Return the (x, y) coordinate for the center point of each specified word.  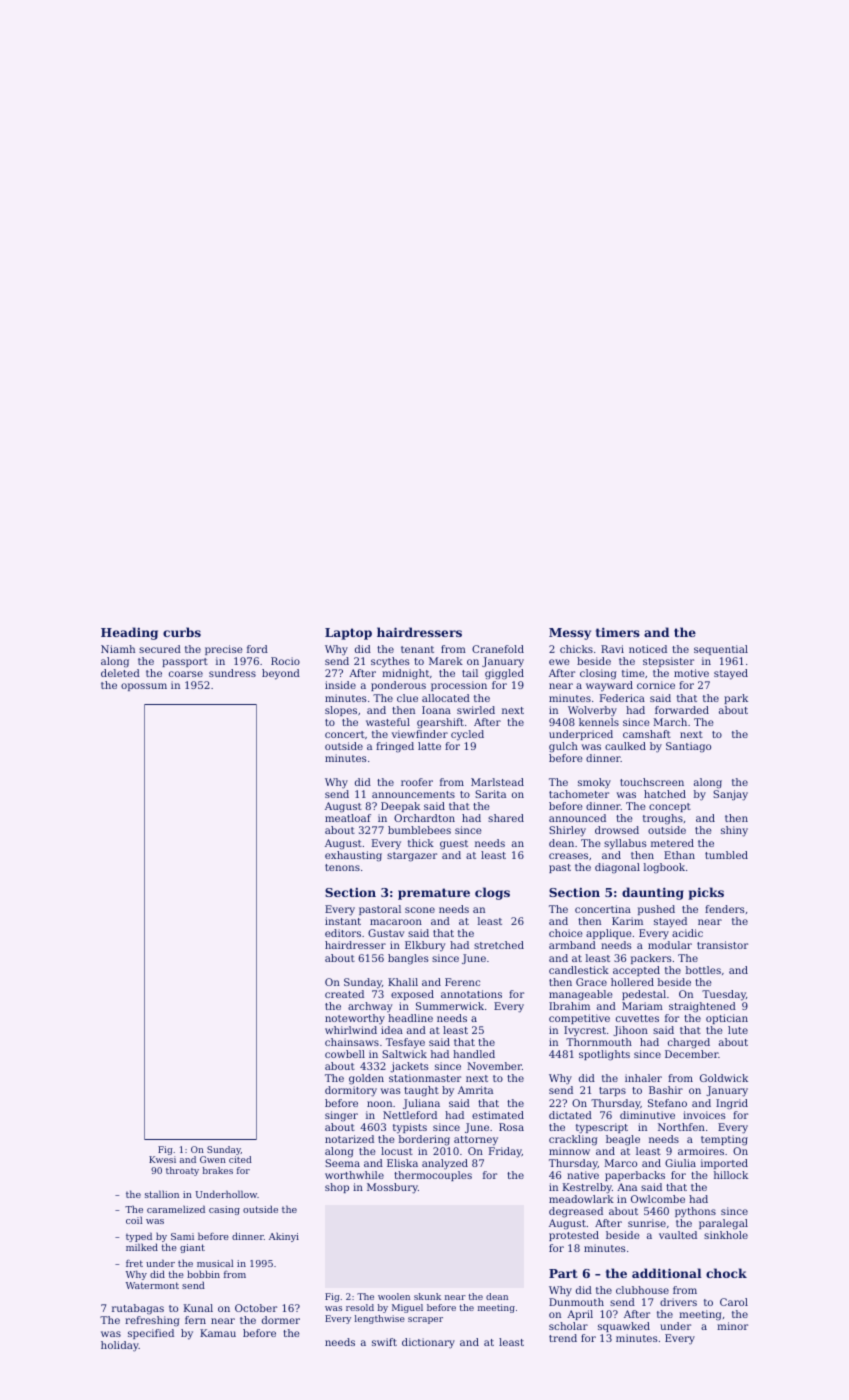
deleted (120, 673)
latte (429, 746)
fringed (395, 747)
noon (379, 1104)
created (344, 994)
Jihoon (630, 1031)
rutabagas (138, 1309)
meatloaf (348, 818)
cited (240, 1159)
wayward (609, 686)
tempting (724, 1140)
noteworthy (355, 1019)
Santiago (688, 747)
